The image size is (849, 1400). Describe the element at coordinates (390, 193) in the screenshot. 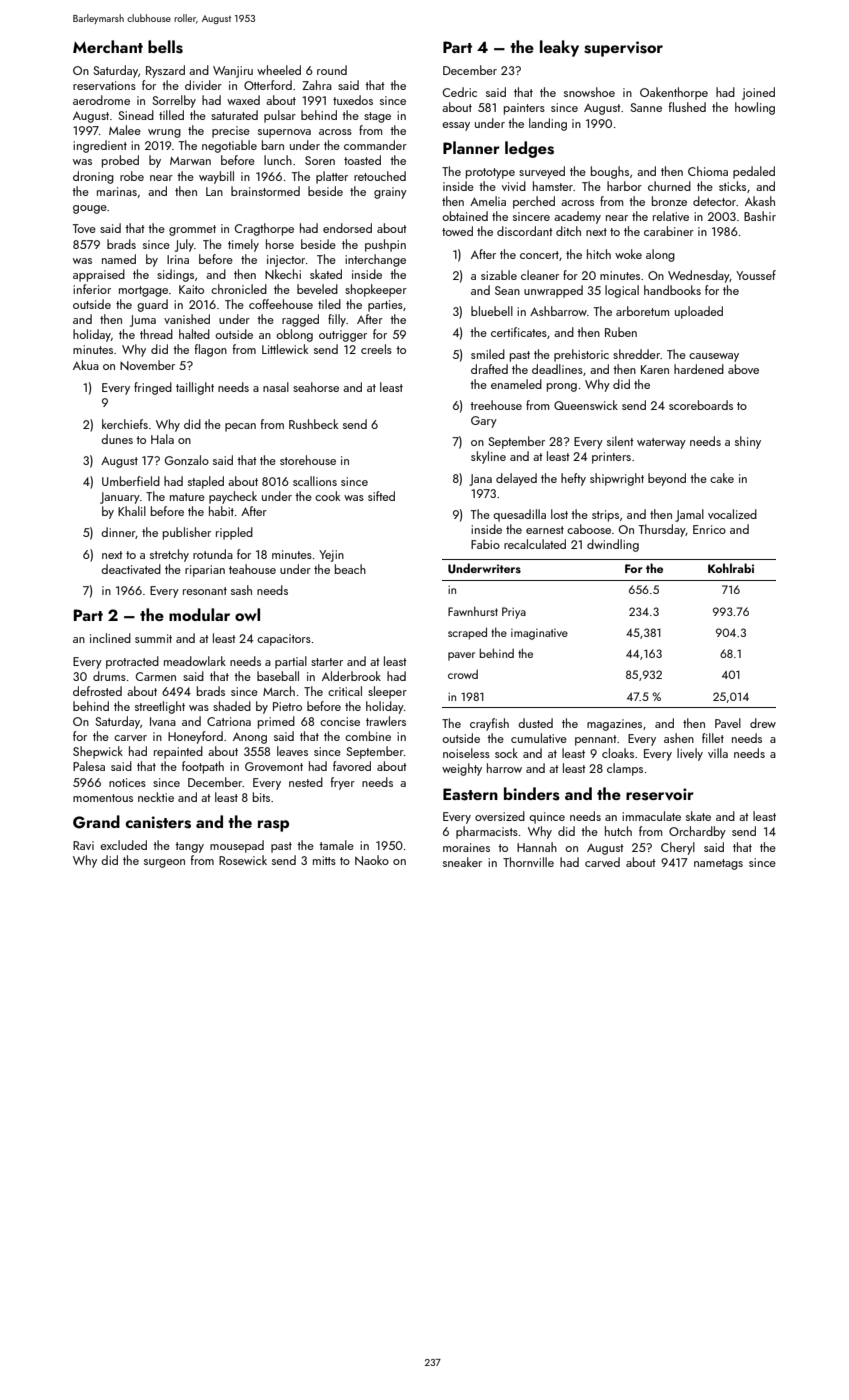

I see `grainy` at that location.
